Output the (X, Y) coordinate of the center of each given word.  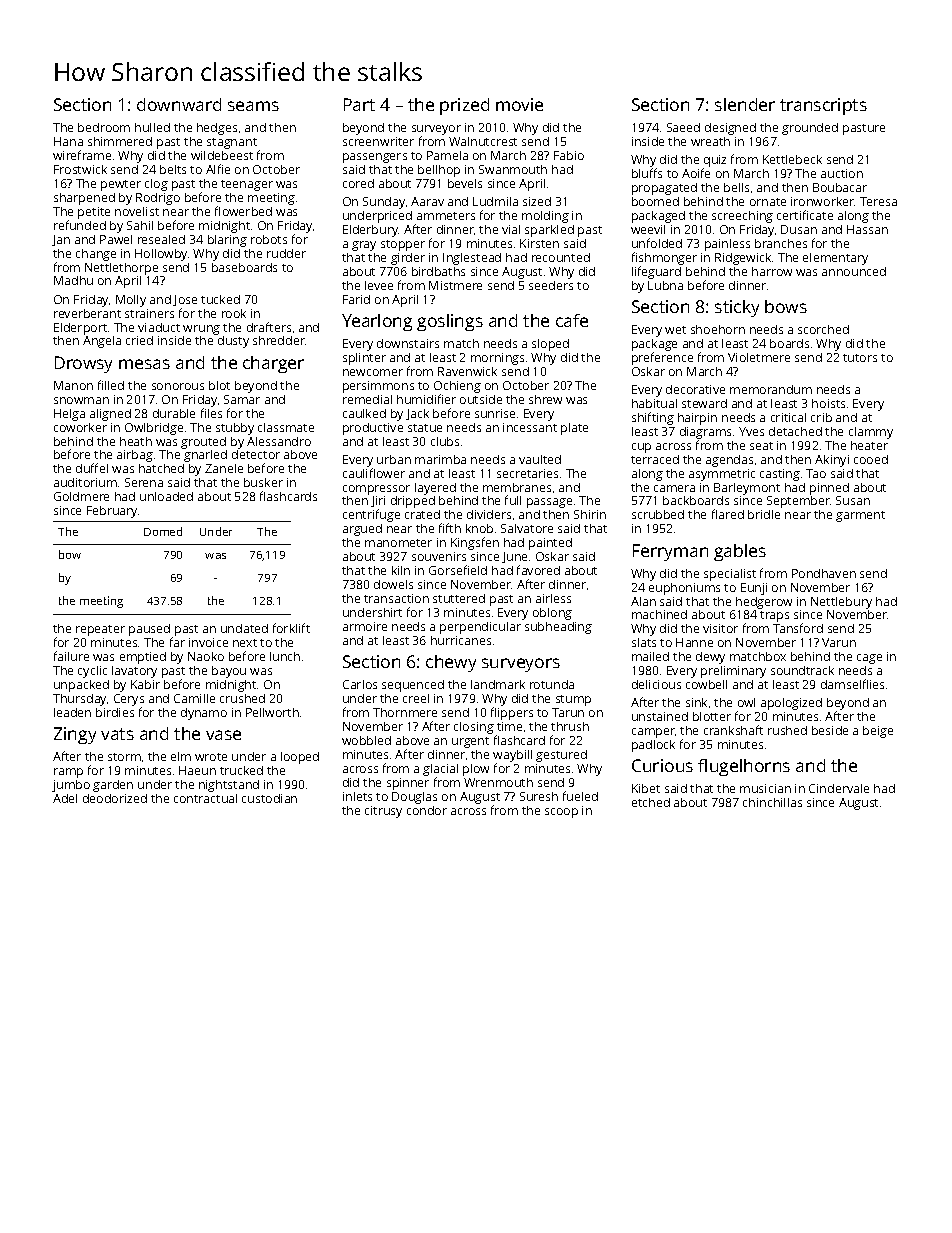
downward (179, 104)
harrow (772, 271)
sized (537, 201)
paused (149, 630)
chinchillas (772, 802)
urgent (470, 742)
